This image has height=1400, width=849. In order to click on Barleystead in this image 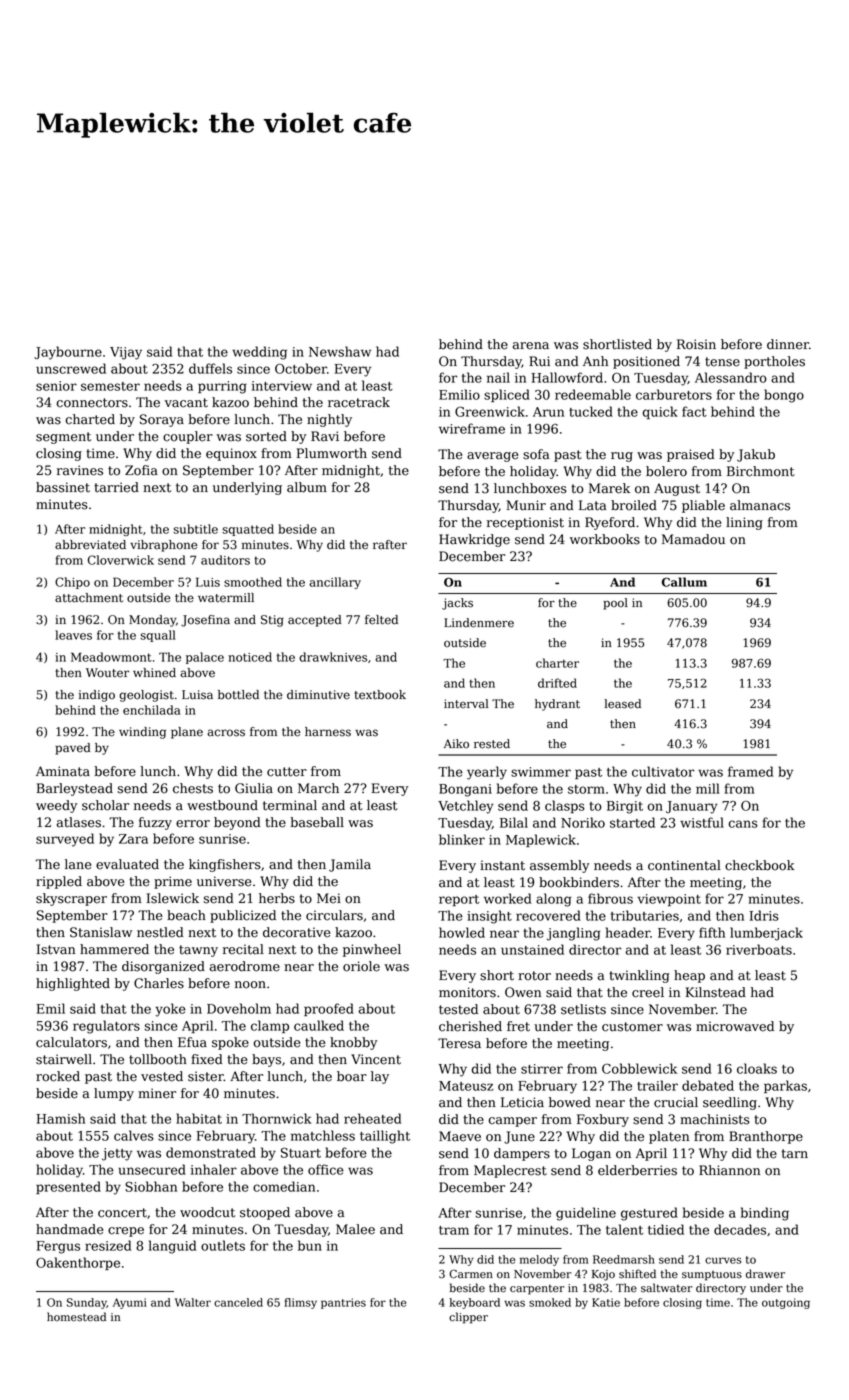, I will do `click(75, 789)`.
